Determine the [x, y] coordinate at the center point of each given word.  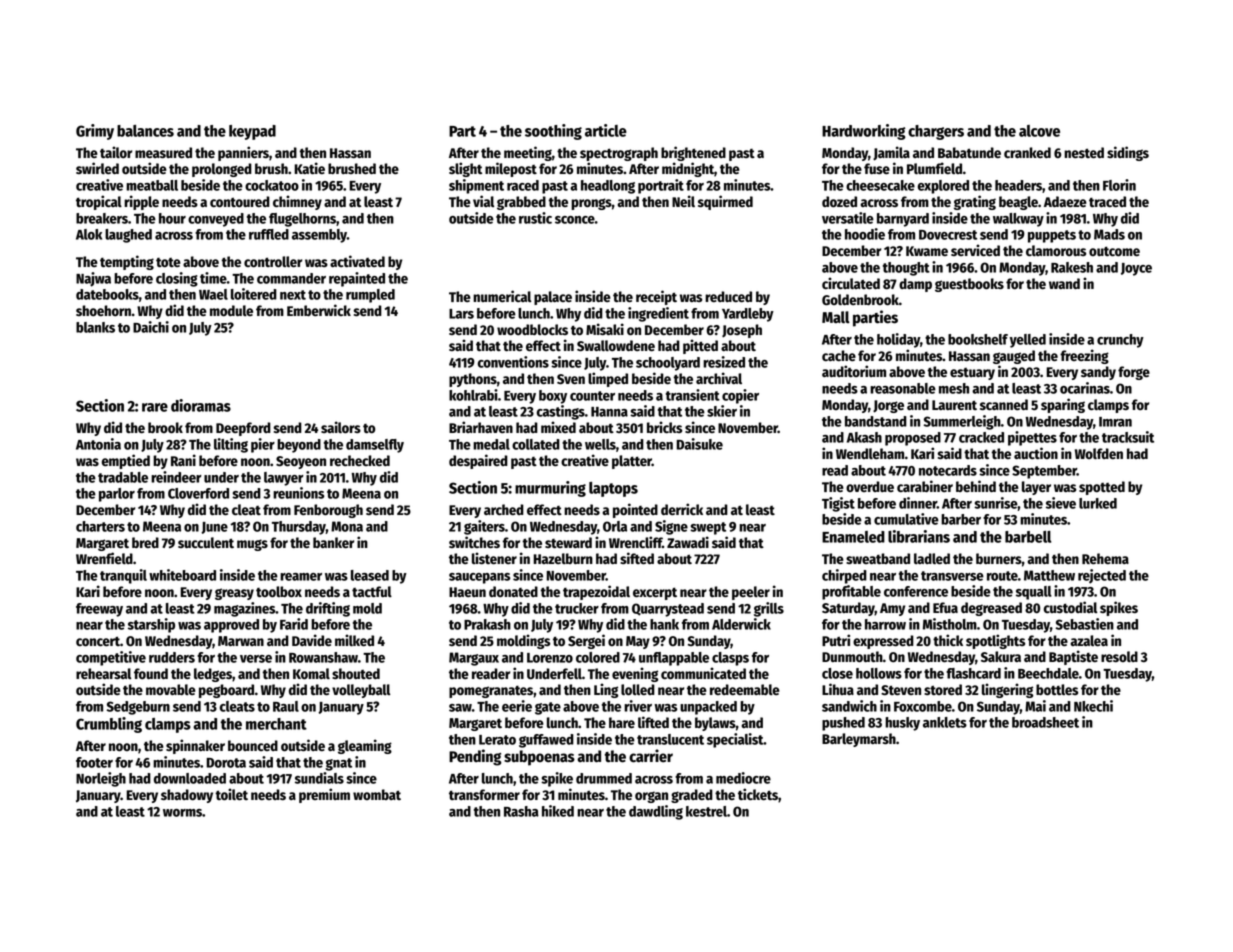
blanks [95, 327]
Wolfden [1099, 454]
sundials [319, 778]
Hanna [609, 412]
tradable [123, 477]
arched [504, 509]
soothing [553, 132]
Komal [311, 674]
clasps [730, 659]
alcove [1039, 131]
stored [943, 689]
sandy [1098, 373]
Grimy [95, 132]
